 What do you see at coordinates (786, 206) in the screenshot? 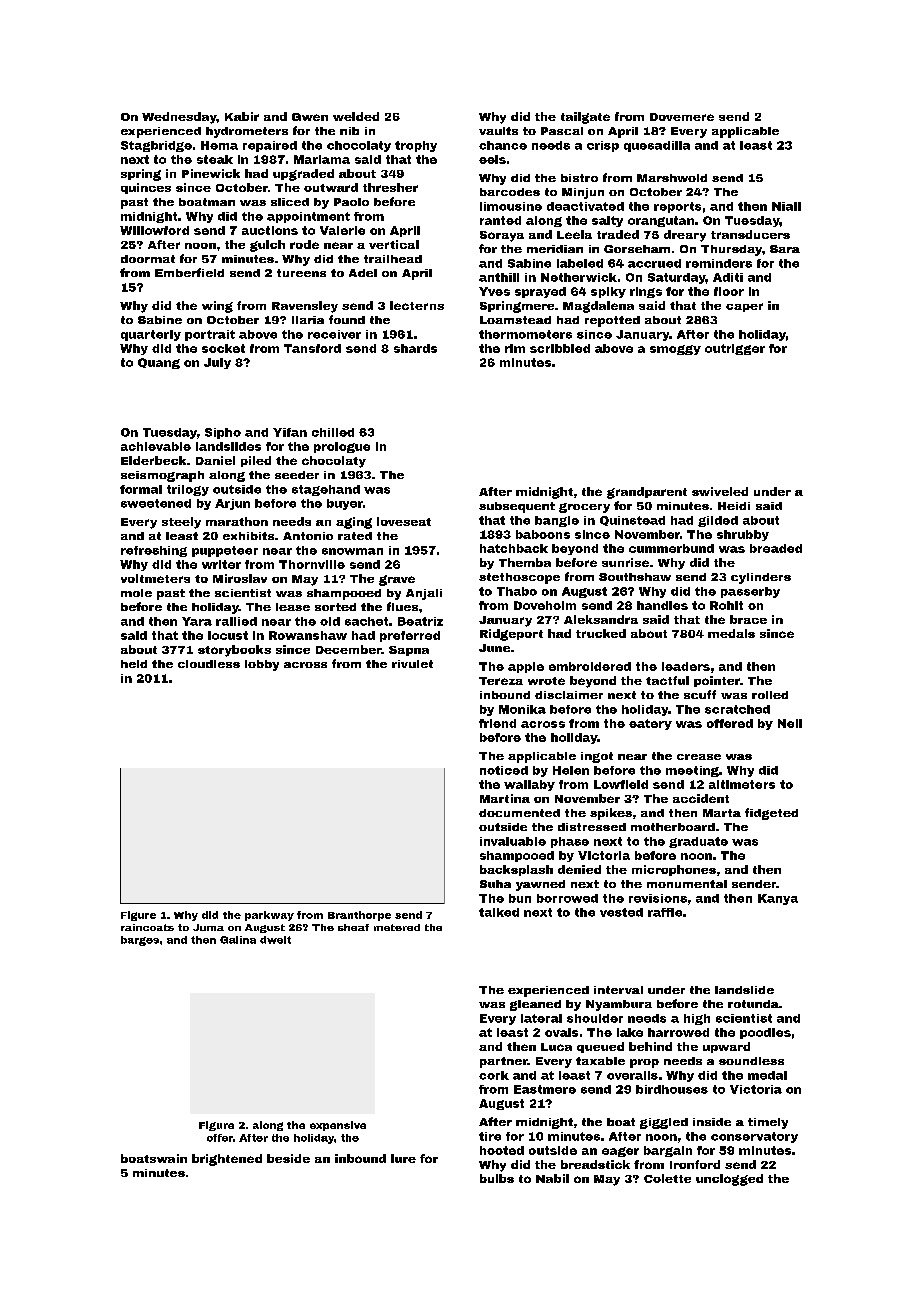
I see `Niall` at bounding box center [786, 206].
